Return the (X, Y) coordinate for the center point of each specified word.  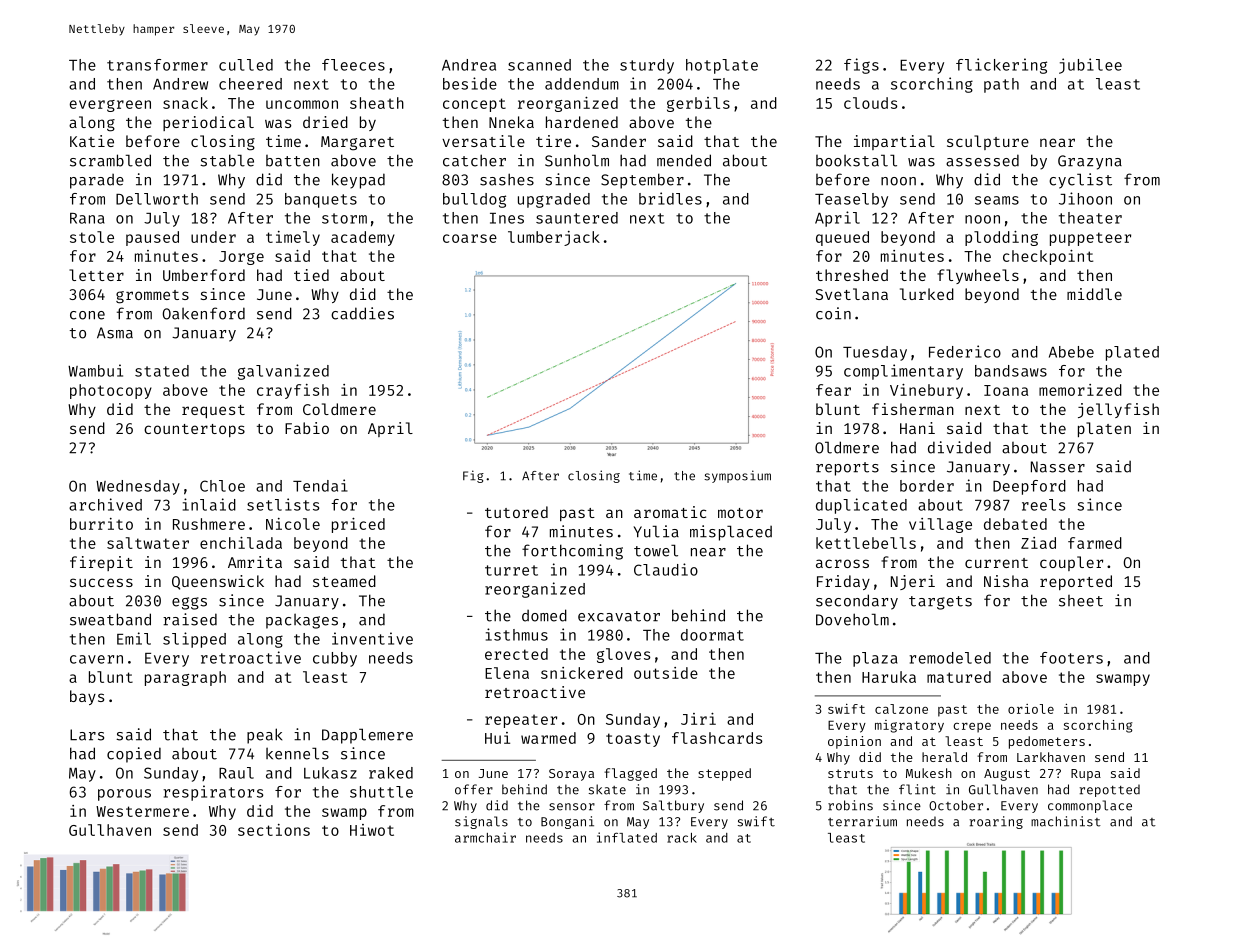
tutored (516, 512)
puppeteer (1090, 239)
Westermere (142, 811)
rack (682, 838)
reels (1043, 505)
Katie (92, 141)
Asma (115, 333)
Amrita (255, 562)
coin (833, 313)
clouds (870, 103)
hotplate (722, 66)
